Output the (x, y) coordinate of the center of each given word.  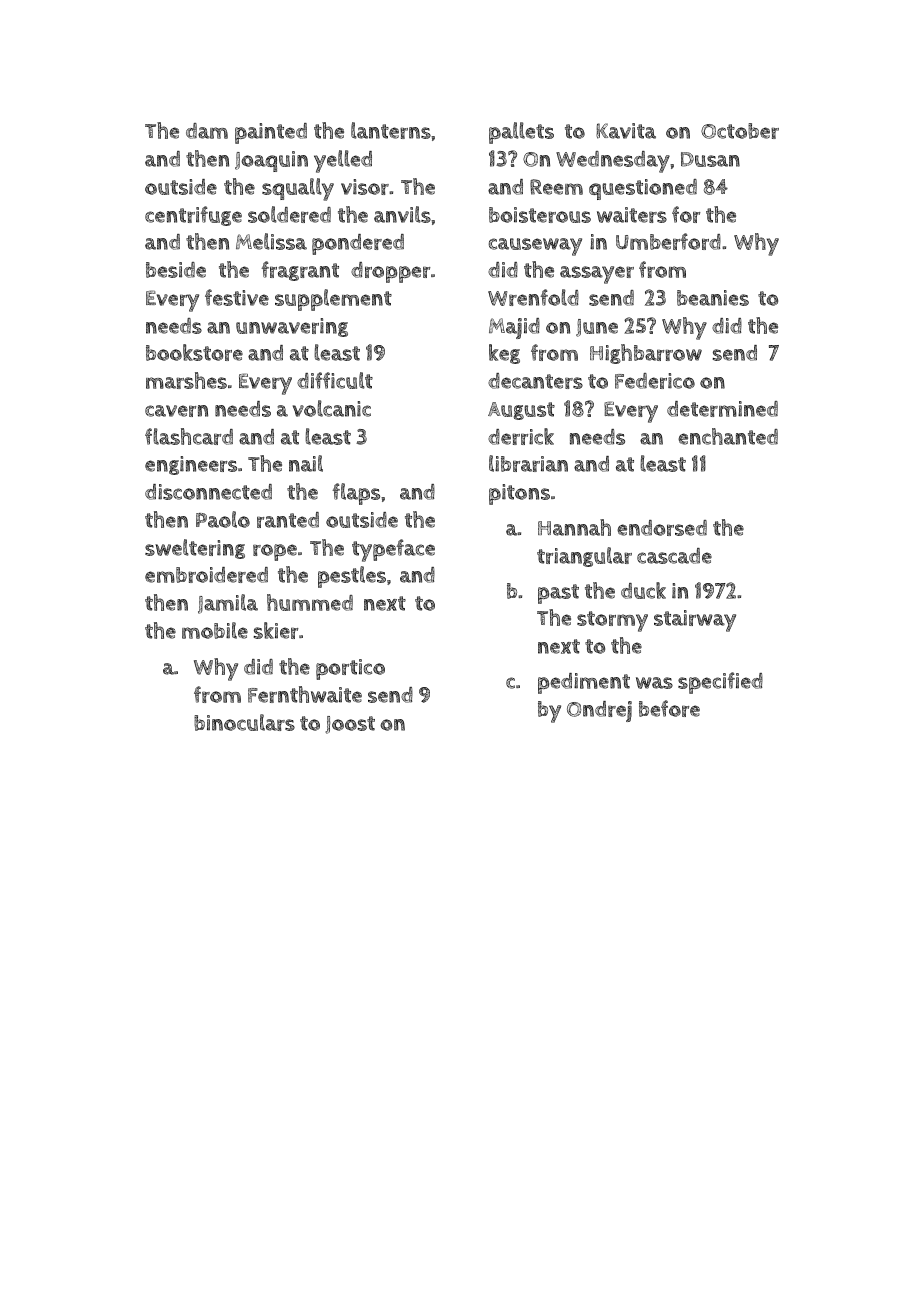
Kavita (626, 131)
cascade (674, 556)
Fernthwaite (305, 694)
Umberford (668, 241)
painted (271, 133)
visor (365, 187)
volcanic (332, 408)
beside (176, 270)
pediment (584, 683)
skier (276, 630)
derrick (521, 436)
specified (720, 683)
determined (722, 409)
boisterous (540, 215)
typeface (393, 550)
